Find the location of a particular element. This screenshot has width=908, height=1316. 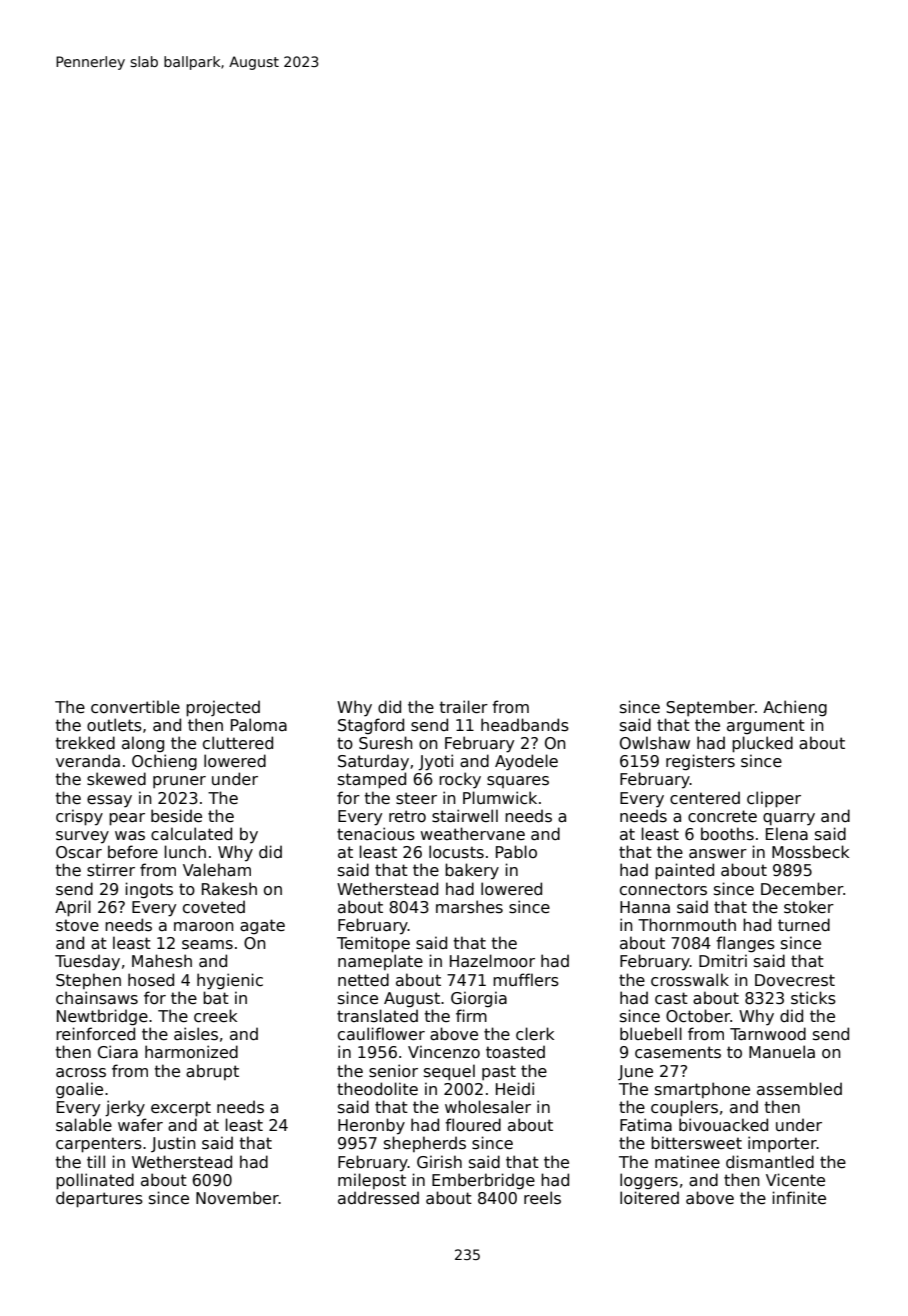

projected is located at coordinates (223, 708).
